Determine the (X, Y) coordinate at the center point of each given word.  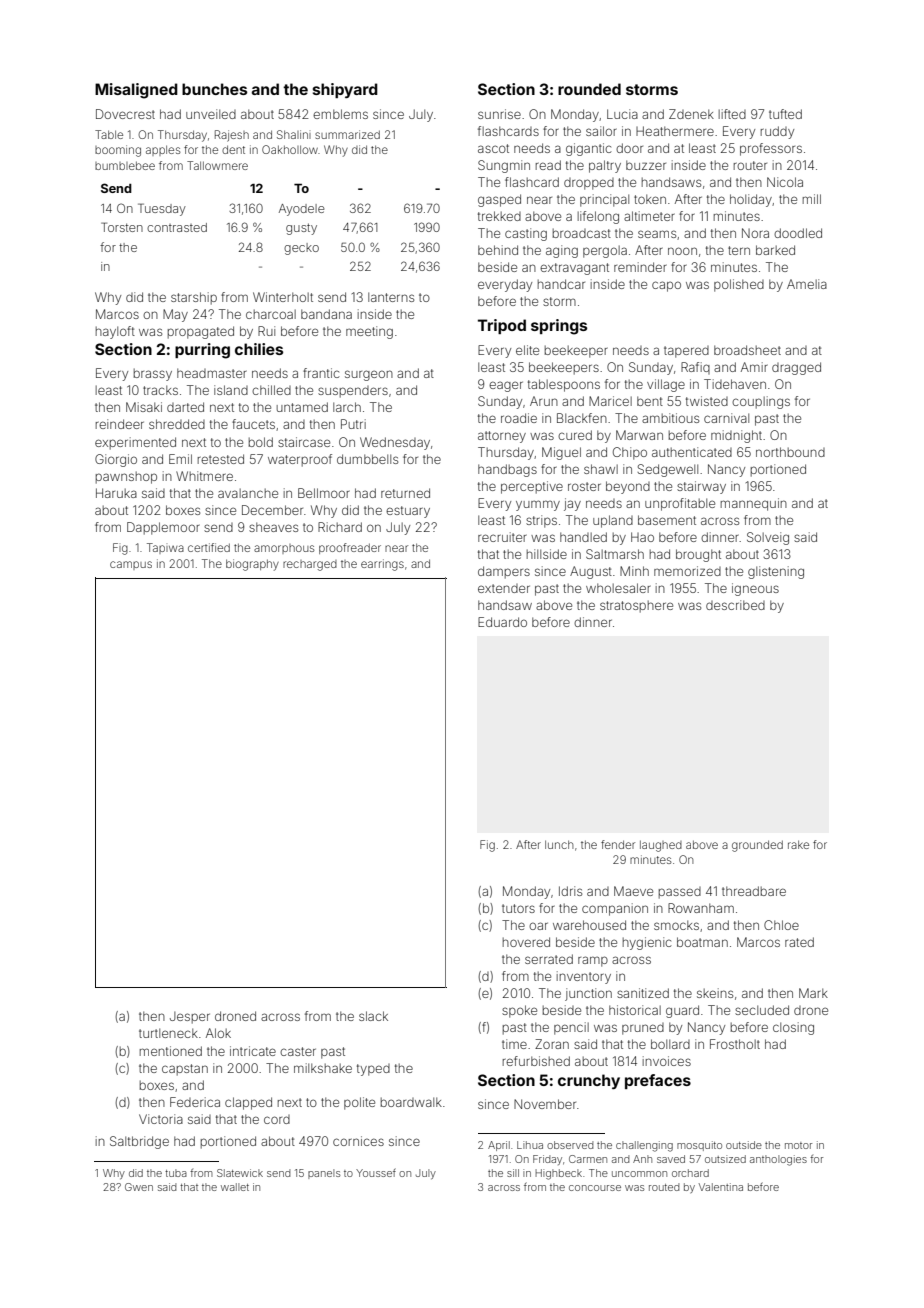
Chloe (781, 925)
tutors (518, 908)
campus (131, 565)
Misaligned (136, 91)
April (499, 1146)
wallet (235, 1187)
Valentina (721, 1187)
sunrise (499, 114)
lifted (732, 114)
